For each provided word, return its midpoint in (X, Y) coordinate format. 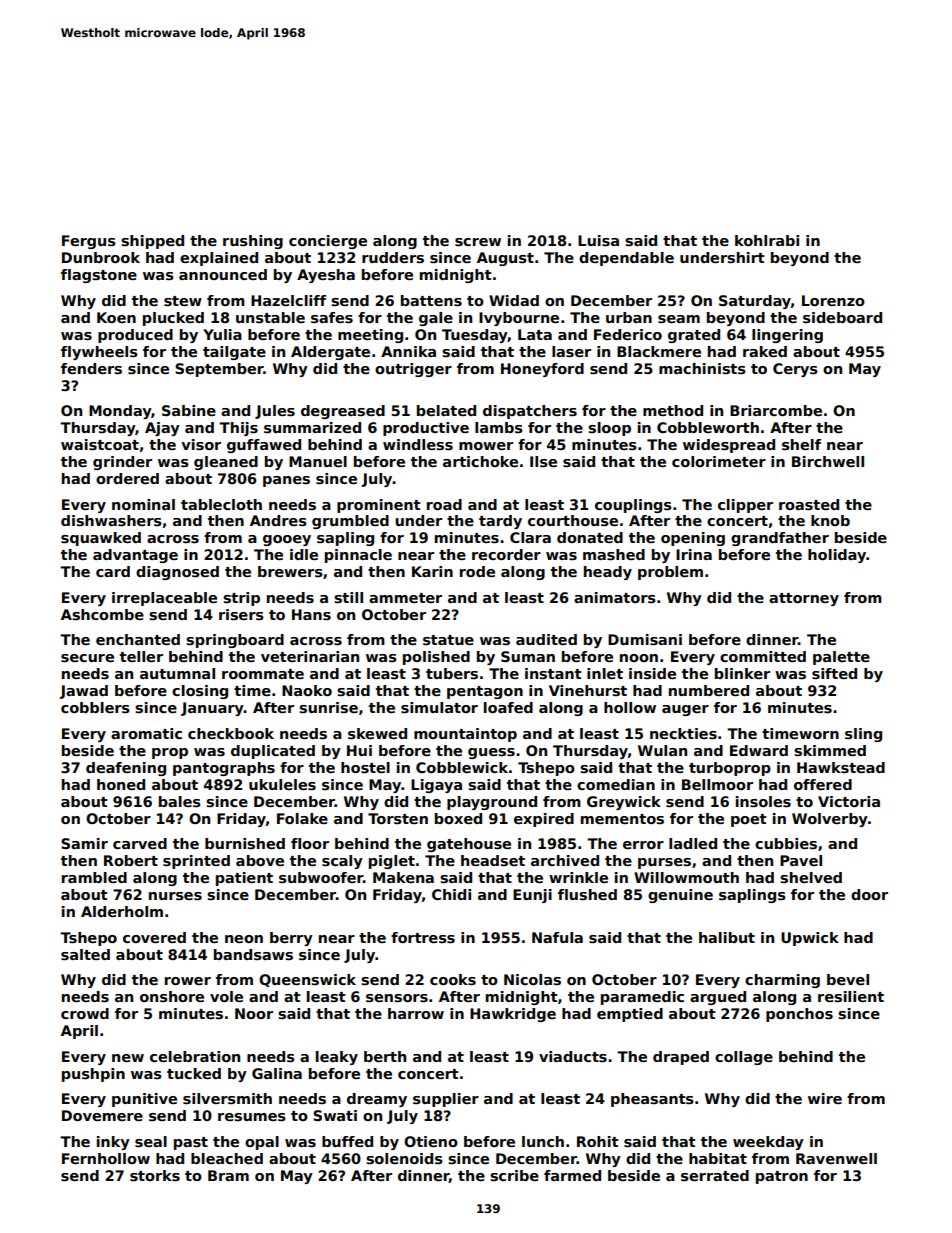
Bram (228, 1175)
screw (478, 242)
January (212, 709)
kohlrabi (767, 240)
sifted (834, 673)
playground (492, 803)
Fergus (89, 242)
